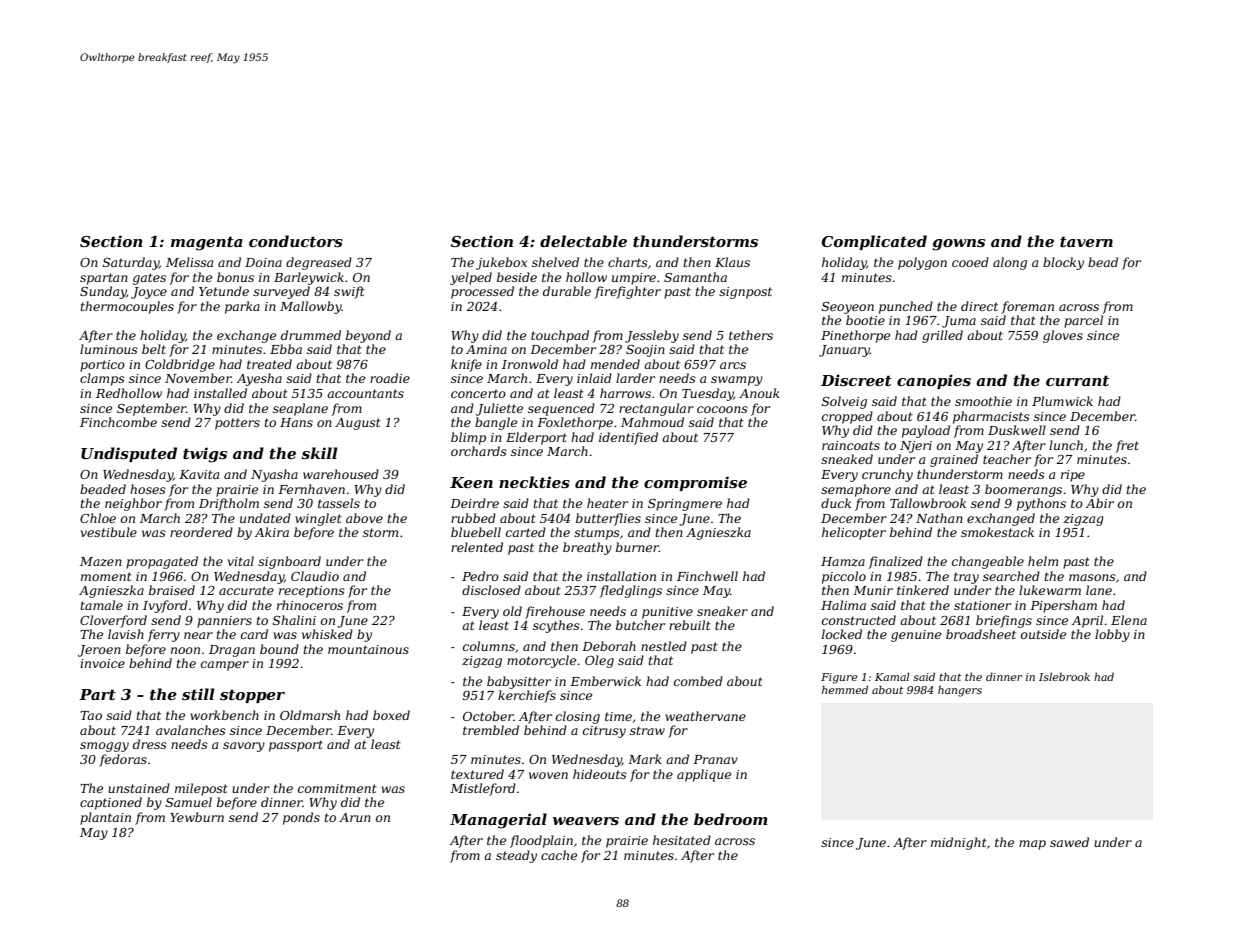 The height and width of the image is (952, 1233). Describe the element at coordinates (1069, 842) in the image. I see `sawed` at that location.
